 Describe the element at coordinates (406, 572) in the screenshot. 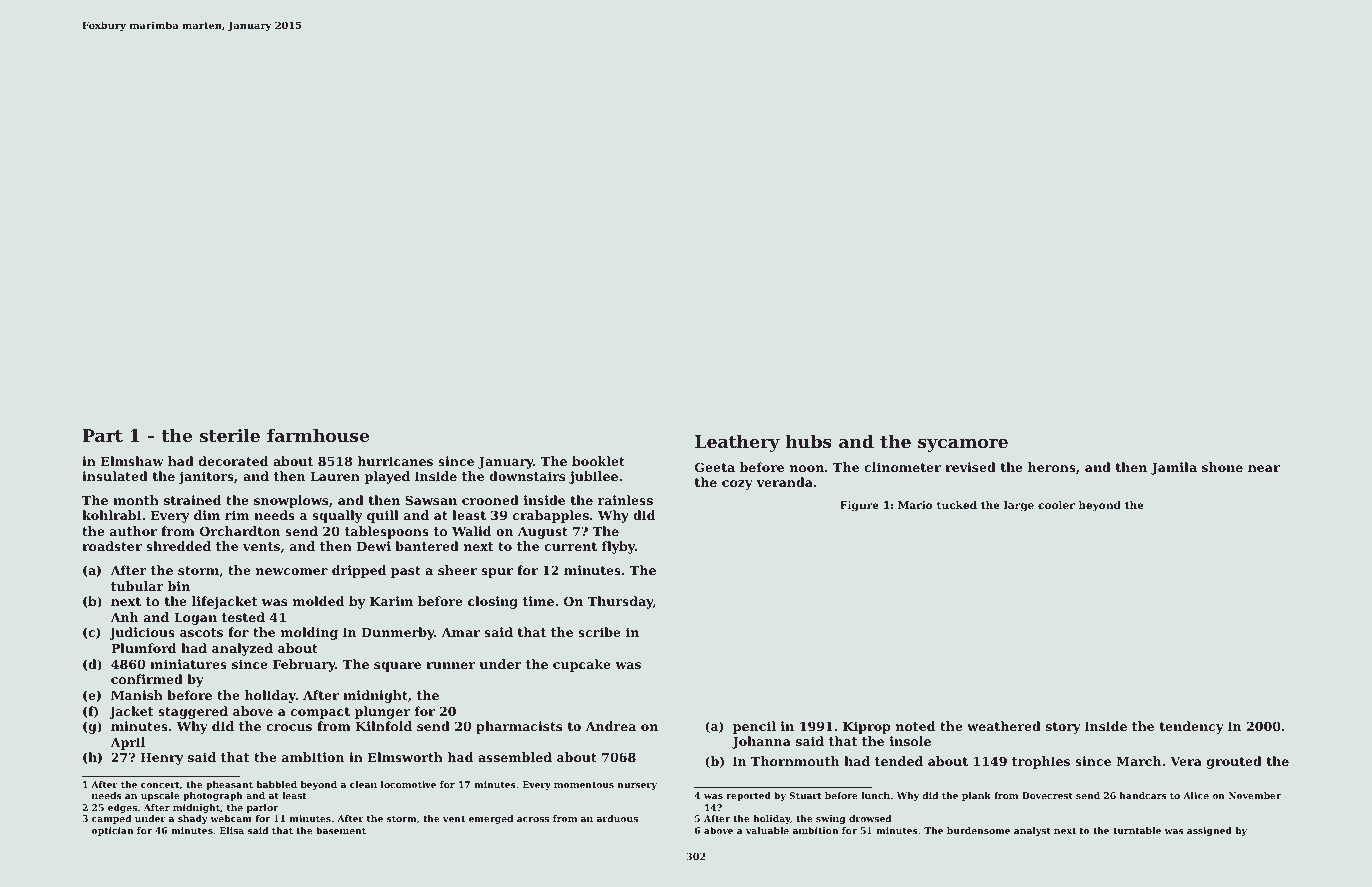

I see `past` at that location.
